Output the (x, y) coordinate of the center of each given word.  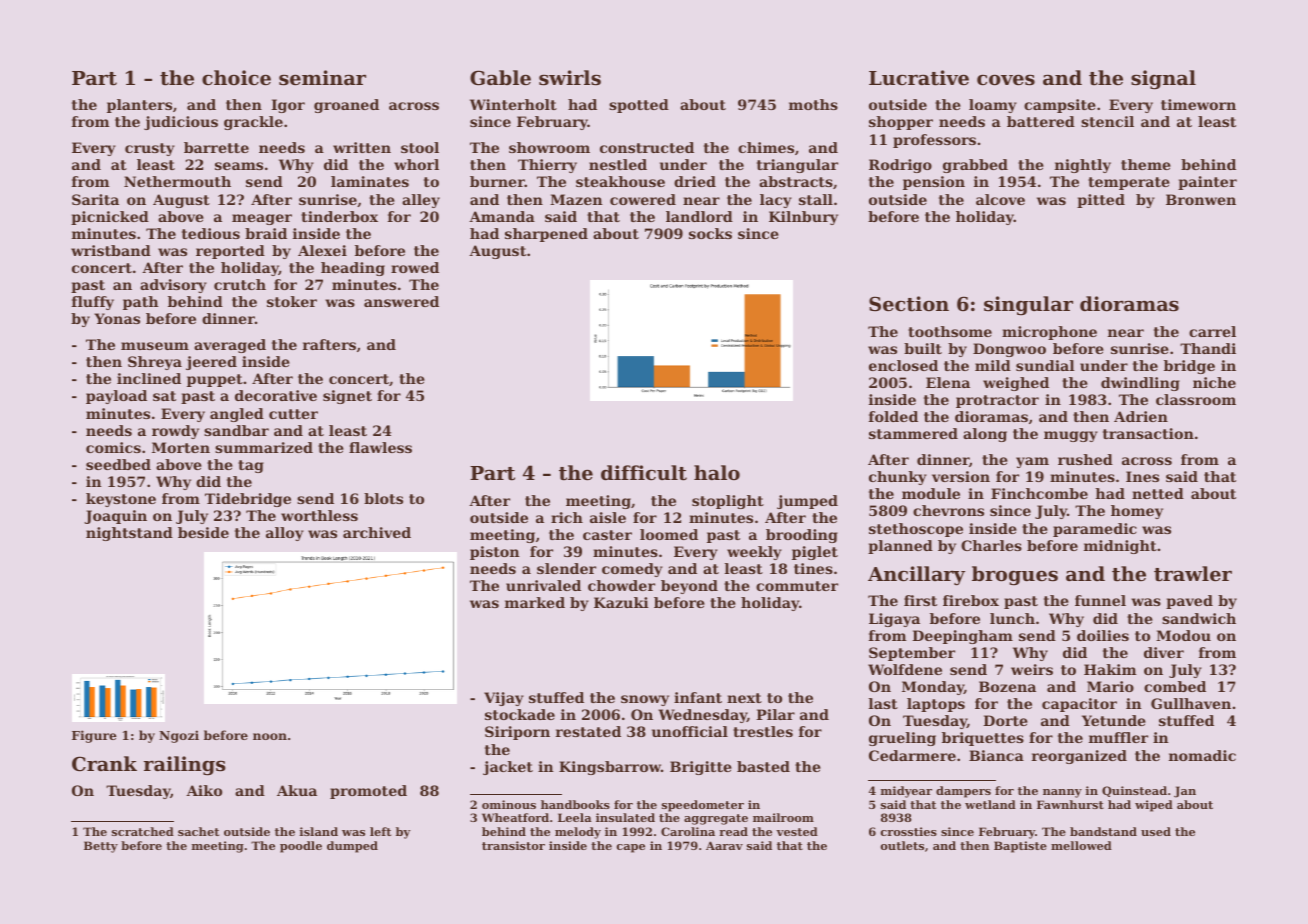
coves (1006, 80)
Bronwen (1201, 199)
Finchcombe (1039, 493)
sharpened (546, 235)
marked (535, 602)
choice (236, 77)
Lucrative (919, 78)
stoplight (728, 502)
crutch (240, 284)
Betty (101, 847)
